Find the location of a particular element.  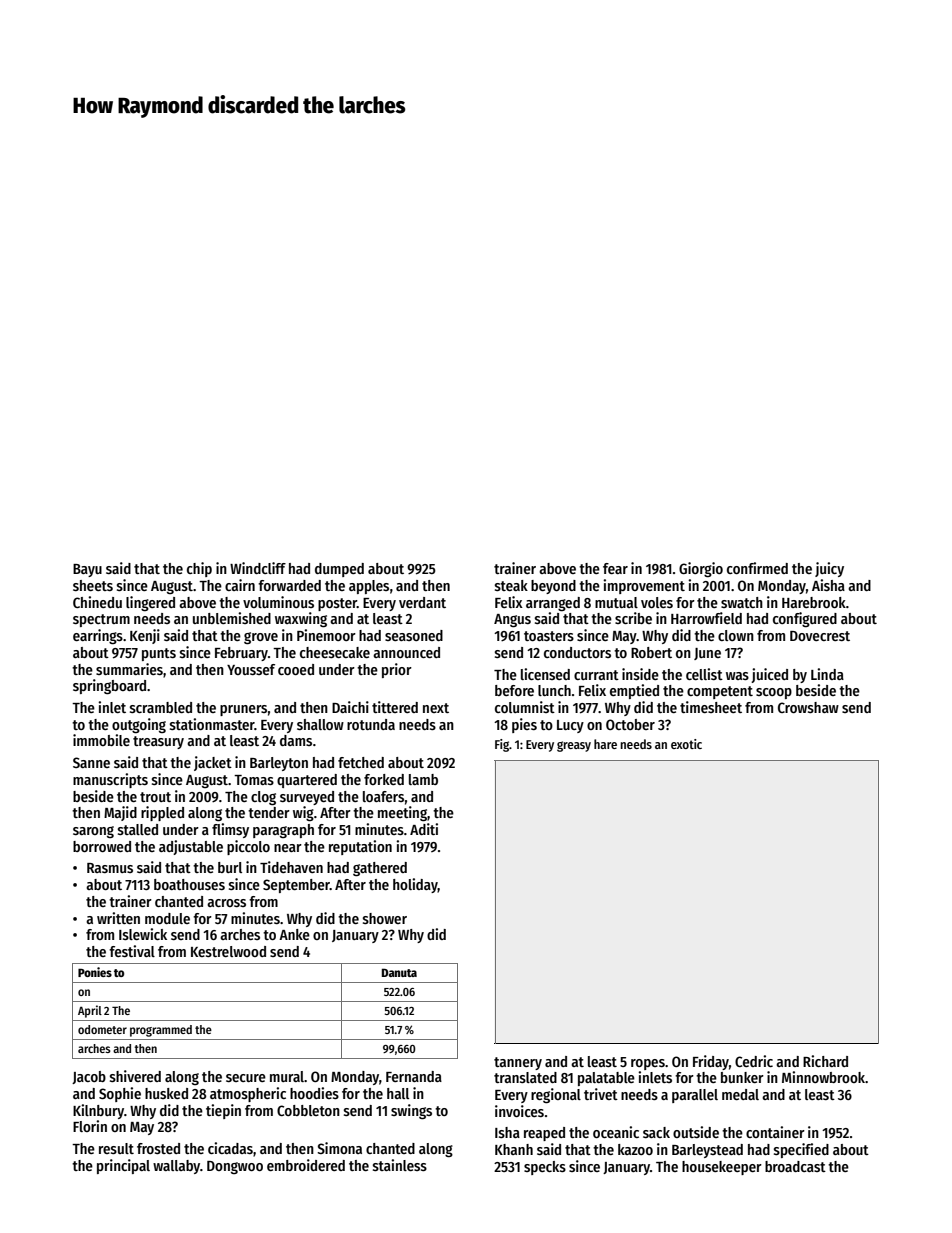

adjustable is located at coordinates (191, 847).
